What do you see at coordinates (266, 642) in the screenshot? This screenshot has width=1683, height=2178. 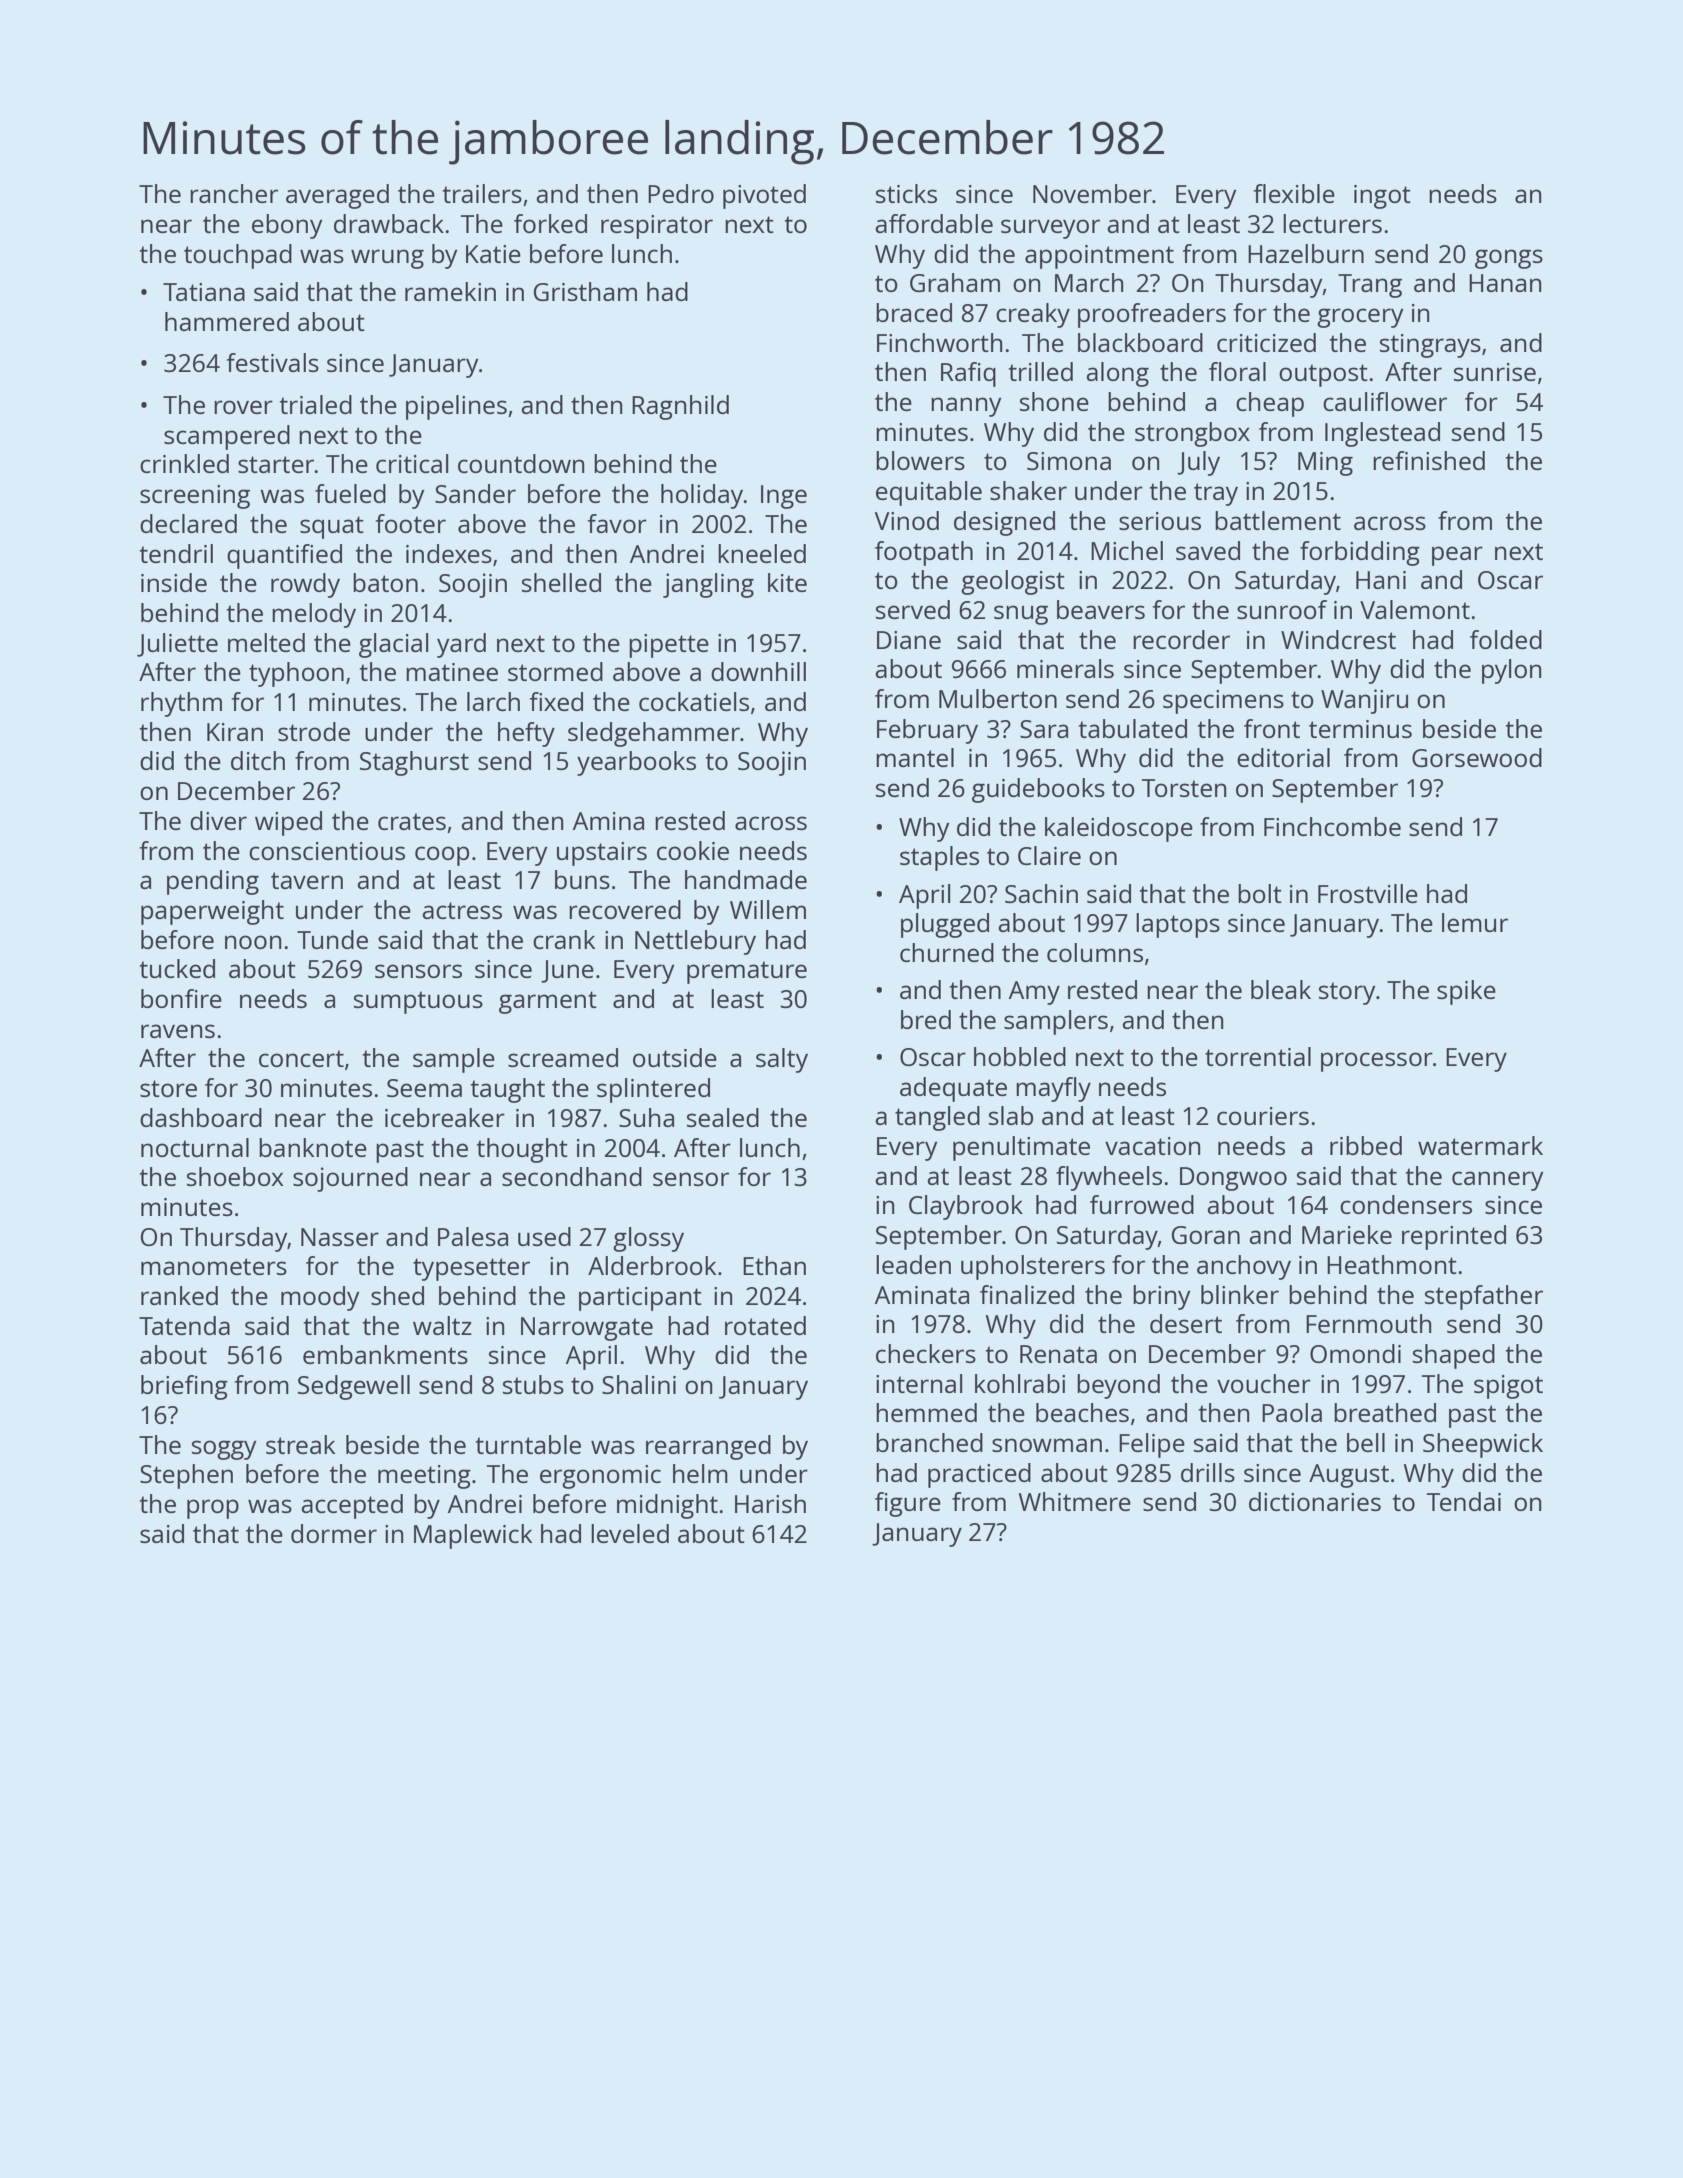 I see `melted` at bounding box center [266, 642].
